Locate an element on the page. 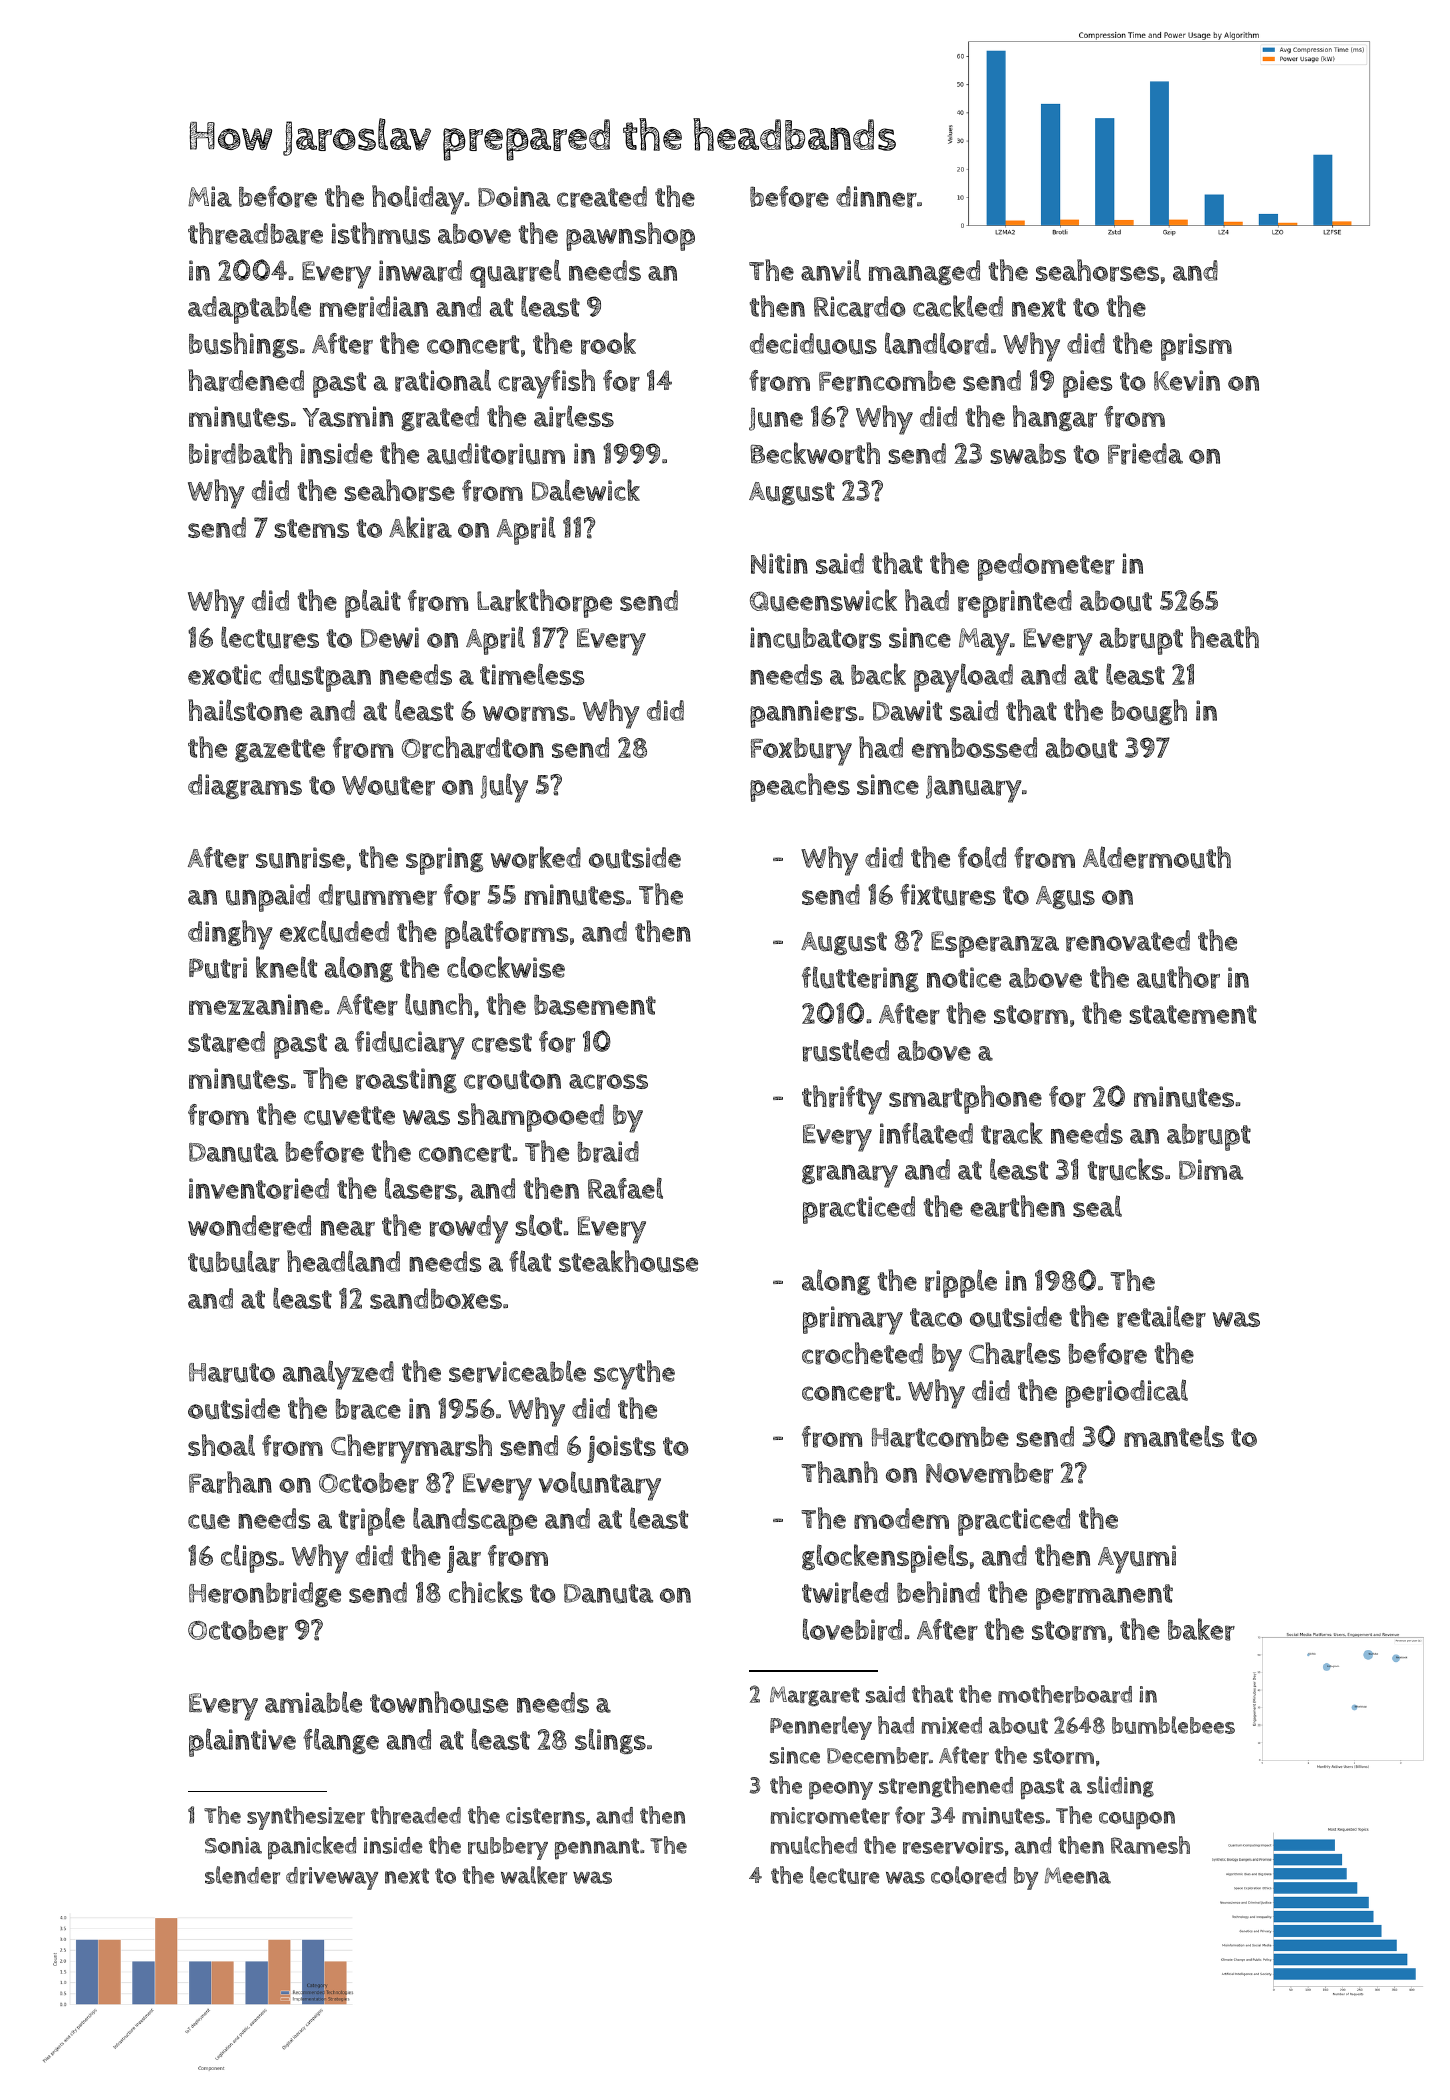 Image resolution: width=1450 pixels, height=2100 pixels. pawnshop is located at coordinates (630, 236).
